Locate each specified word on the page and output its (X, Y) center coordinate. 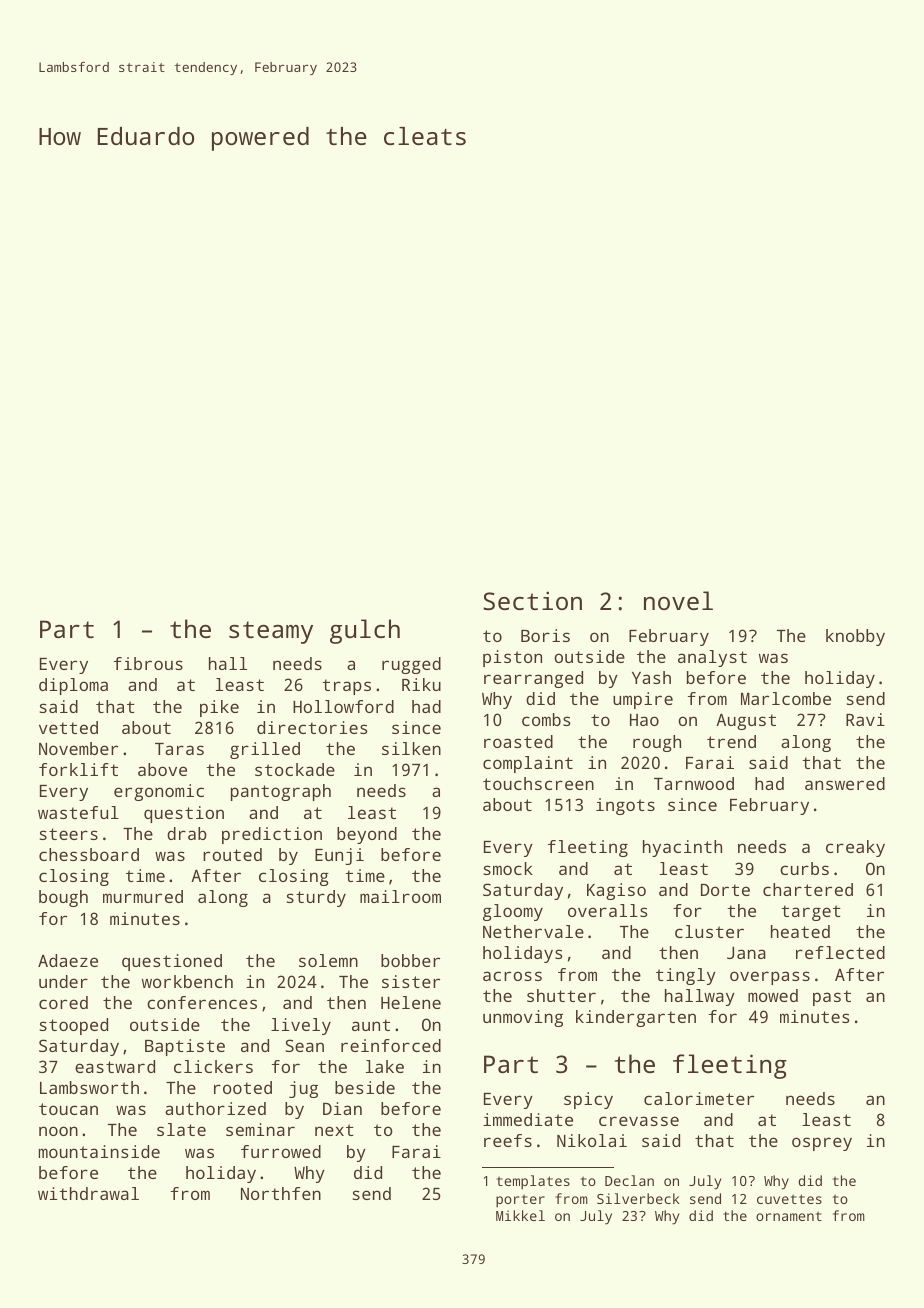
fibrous (148, 663)
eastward (115, 1066)
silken (411, 748)
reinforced (391, 1045)
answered (845, 783)
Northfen (281, 1193)
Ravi (865, 719)
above (162, 769)
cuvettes (789, 1199)
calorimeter (699, 1098)
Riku (421, 684)
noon (58, 1131)
